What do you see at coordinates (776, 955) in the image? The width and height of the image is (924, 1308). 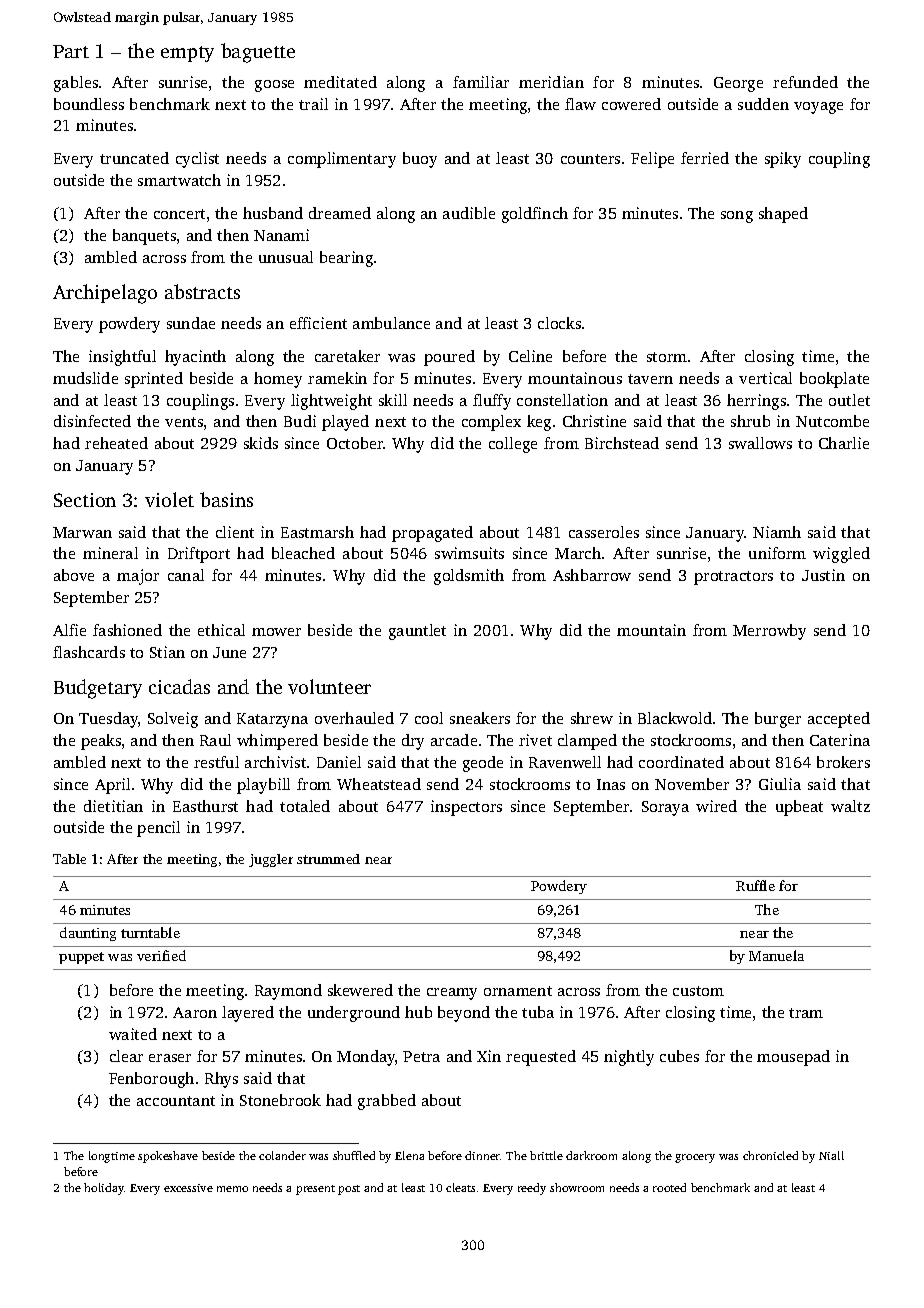 I see `Manuela` at bounding box center [776, 955].
